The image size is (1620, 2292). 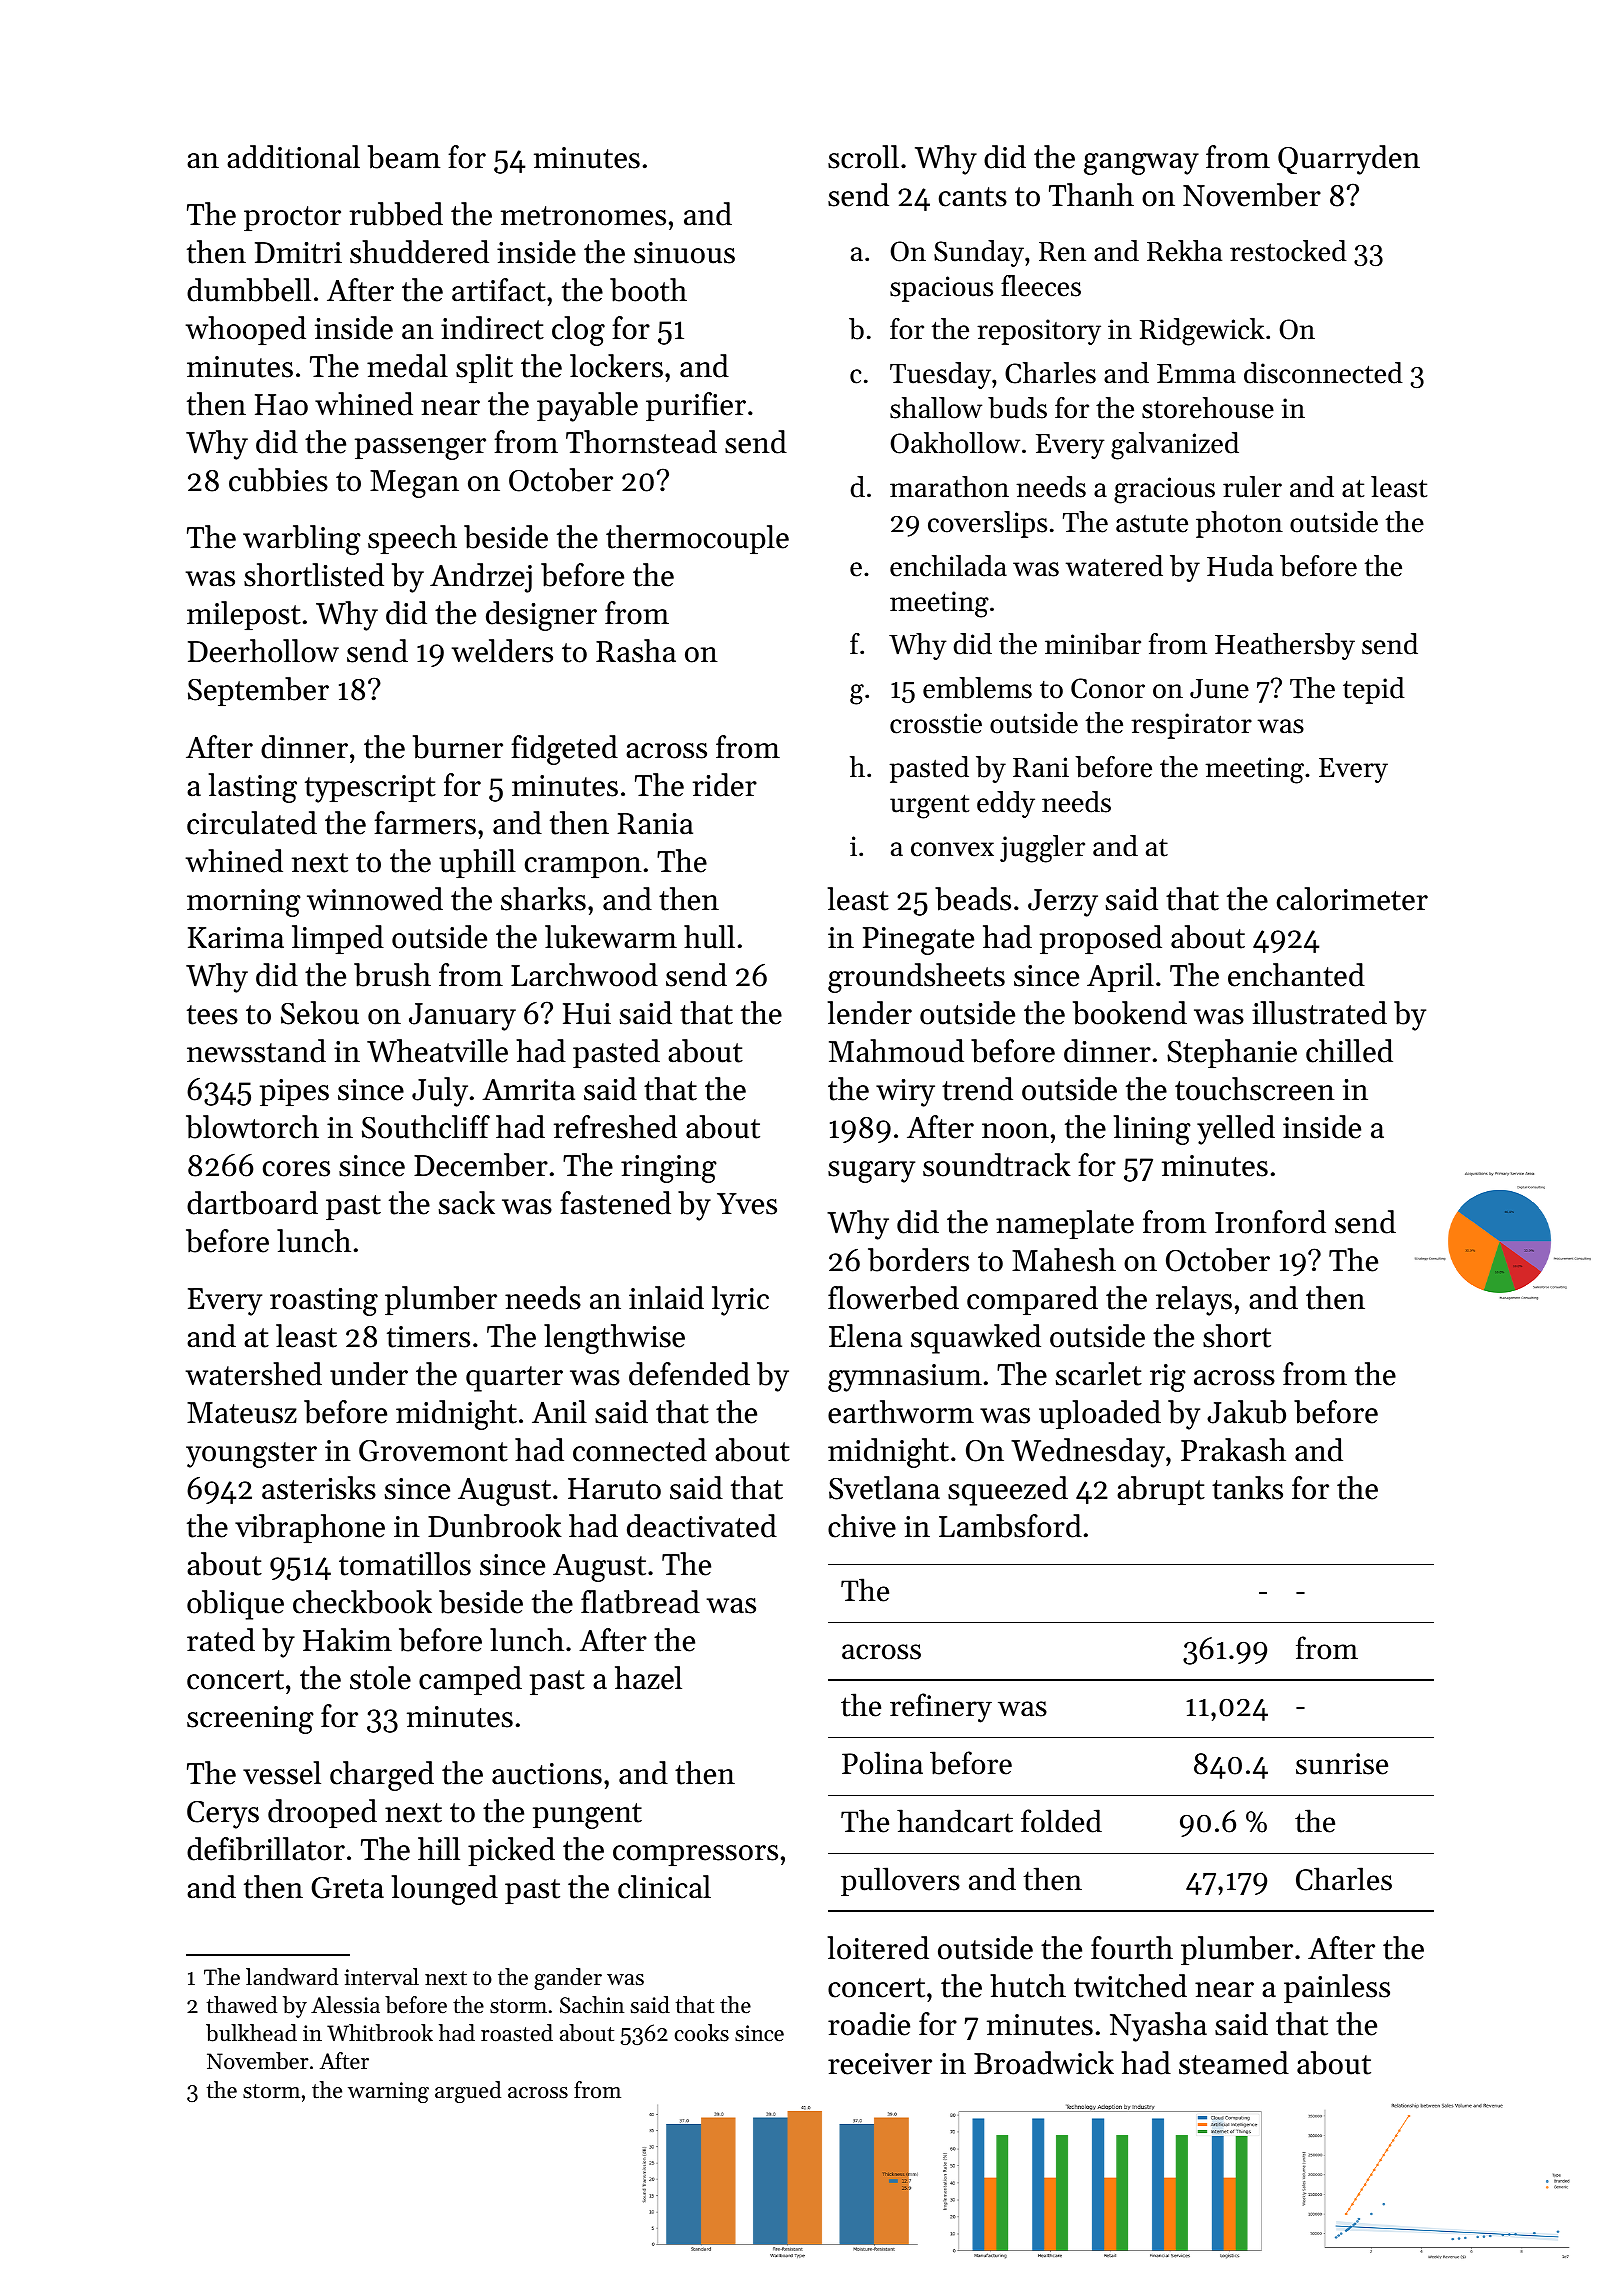 I want to click on Andrzej, so click(x=481, y=578).
